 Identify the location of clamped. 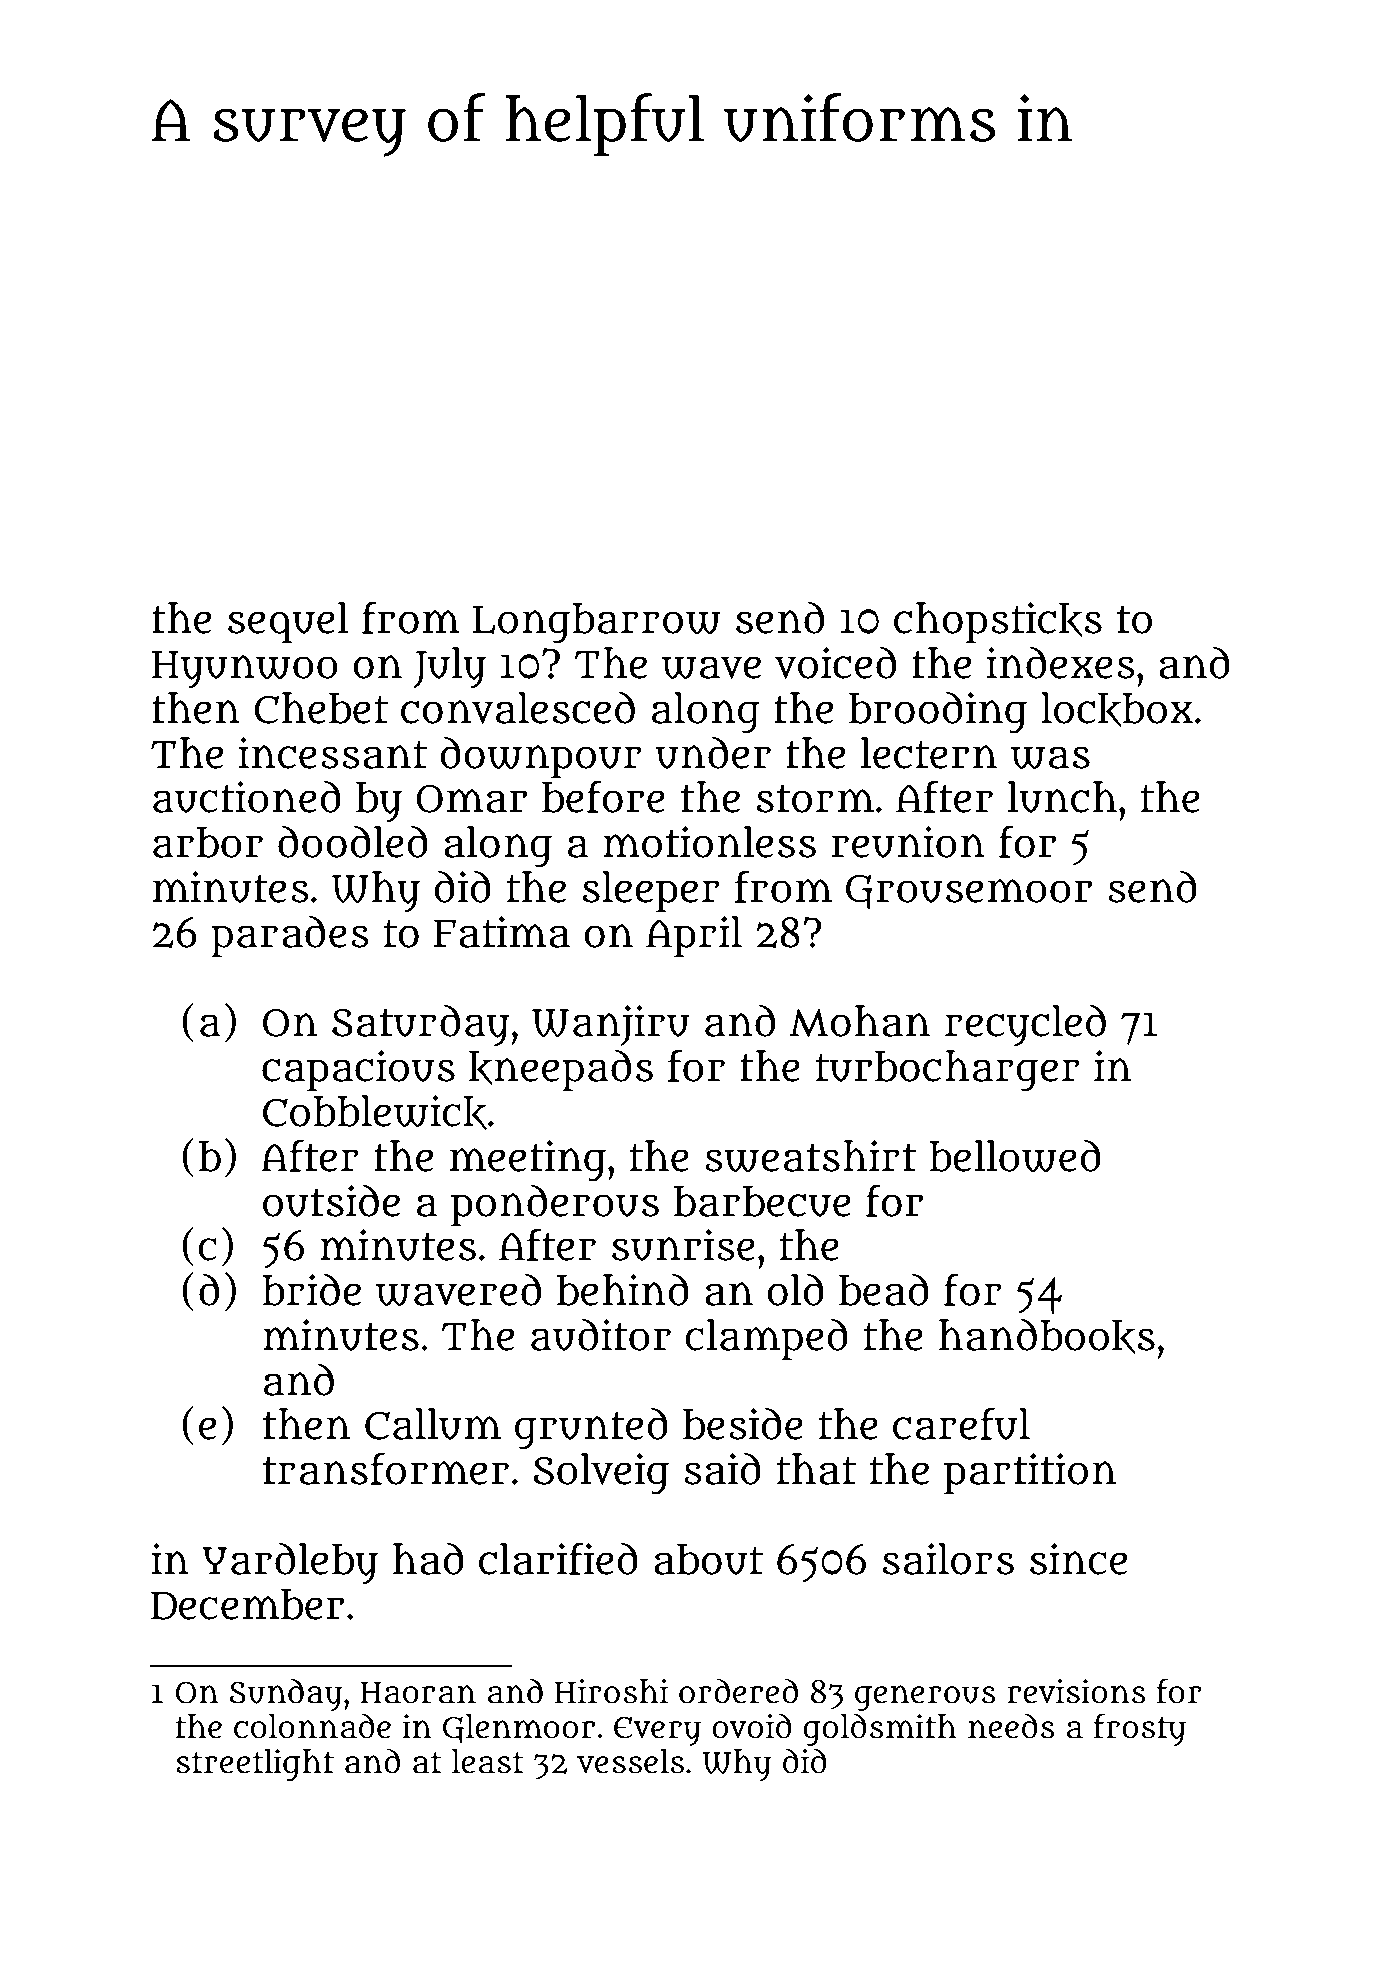
(766, 1339).
